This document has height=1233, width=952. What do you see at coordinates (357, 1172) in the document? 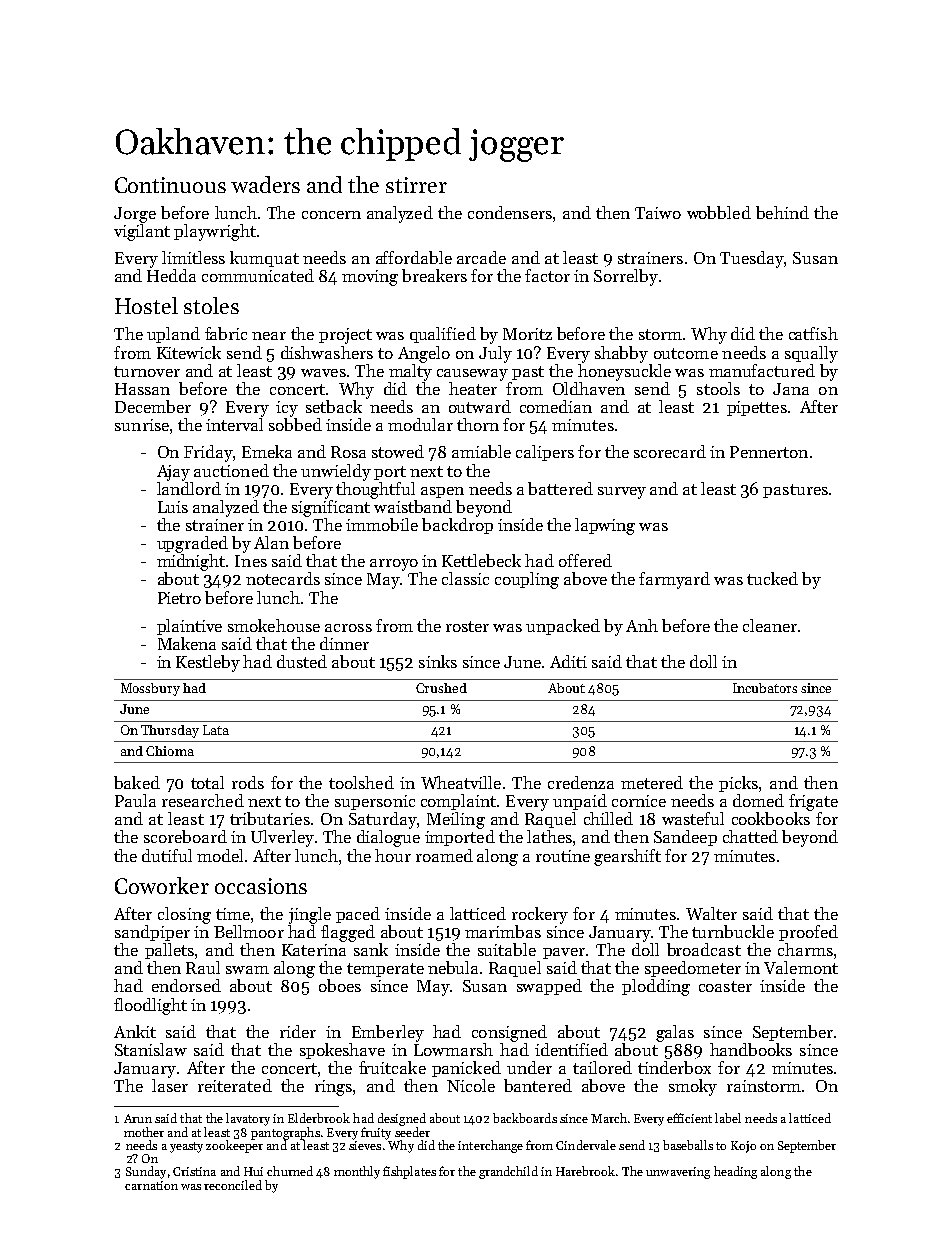
I see `monthly` at bounding box center [357, 1172].
